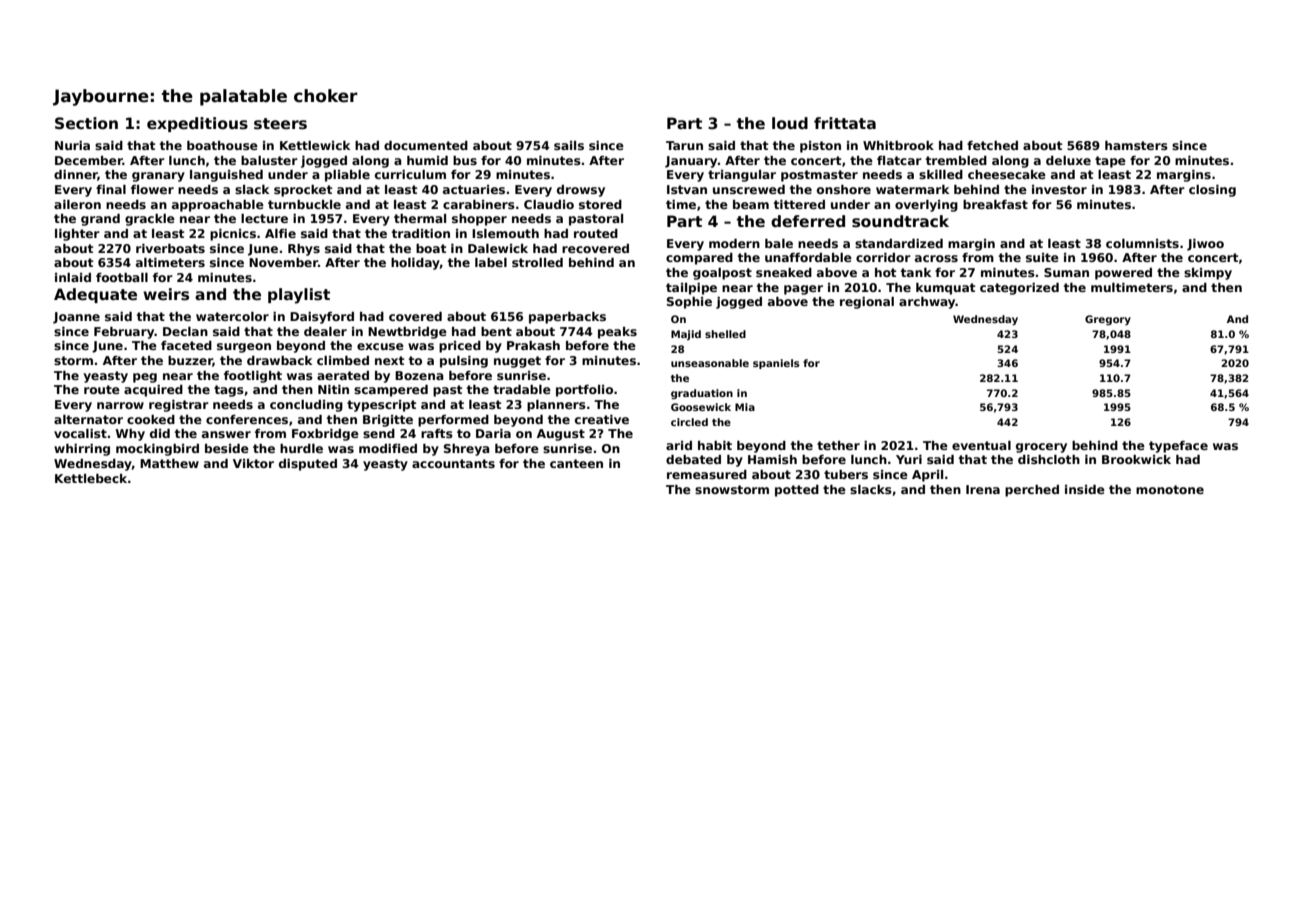 Image resolution: width=1308 pixels, height=924 pixels. What do you see at coordinates (89, 160) in the image?
I see `December` at bounding box center [89, 160].
